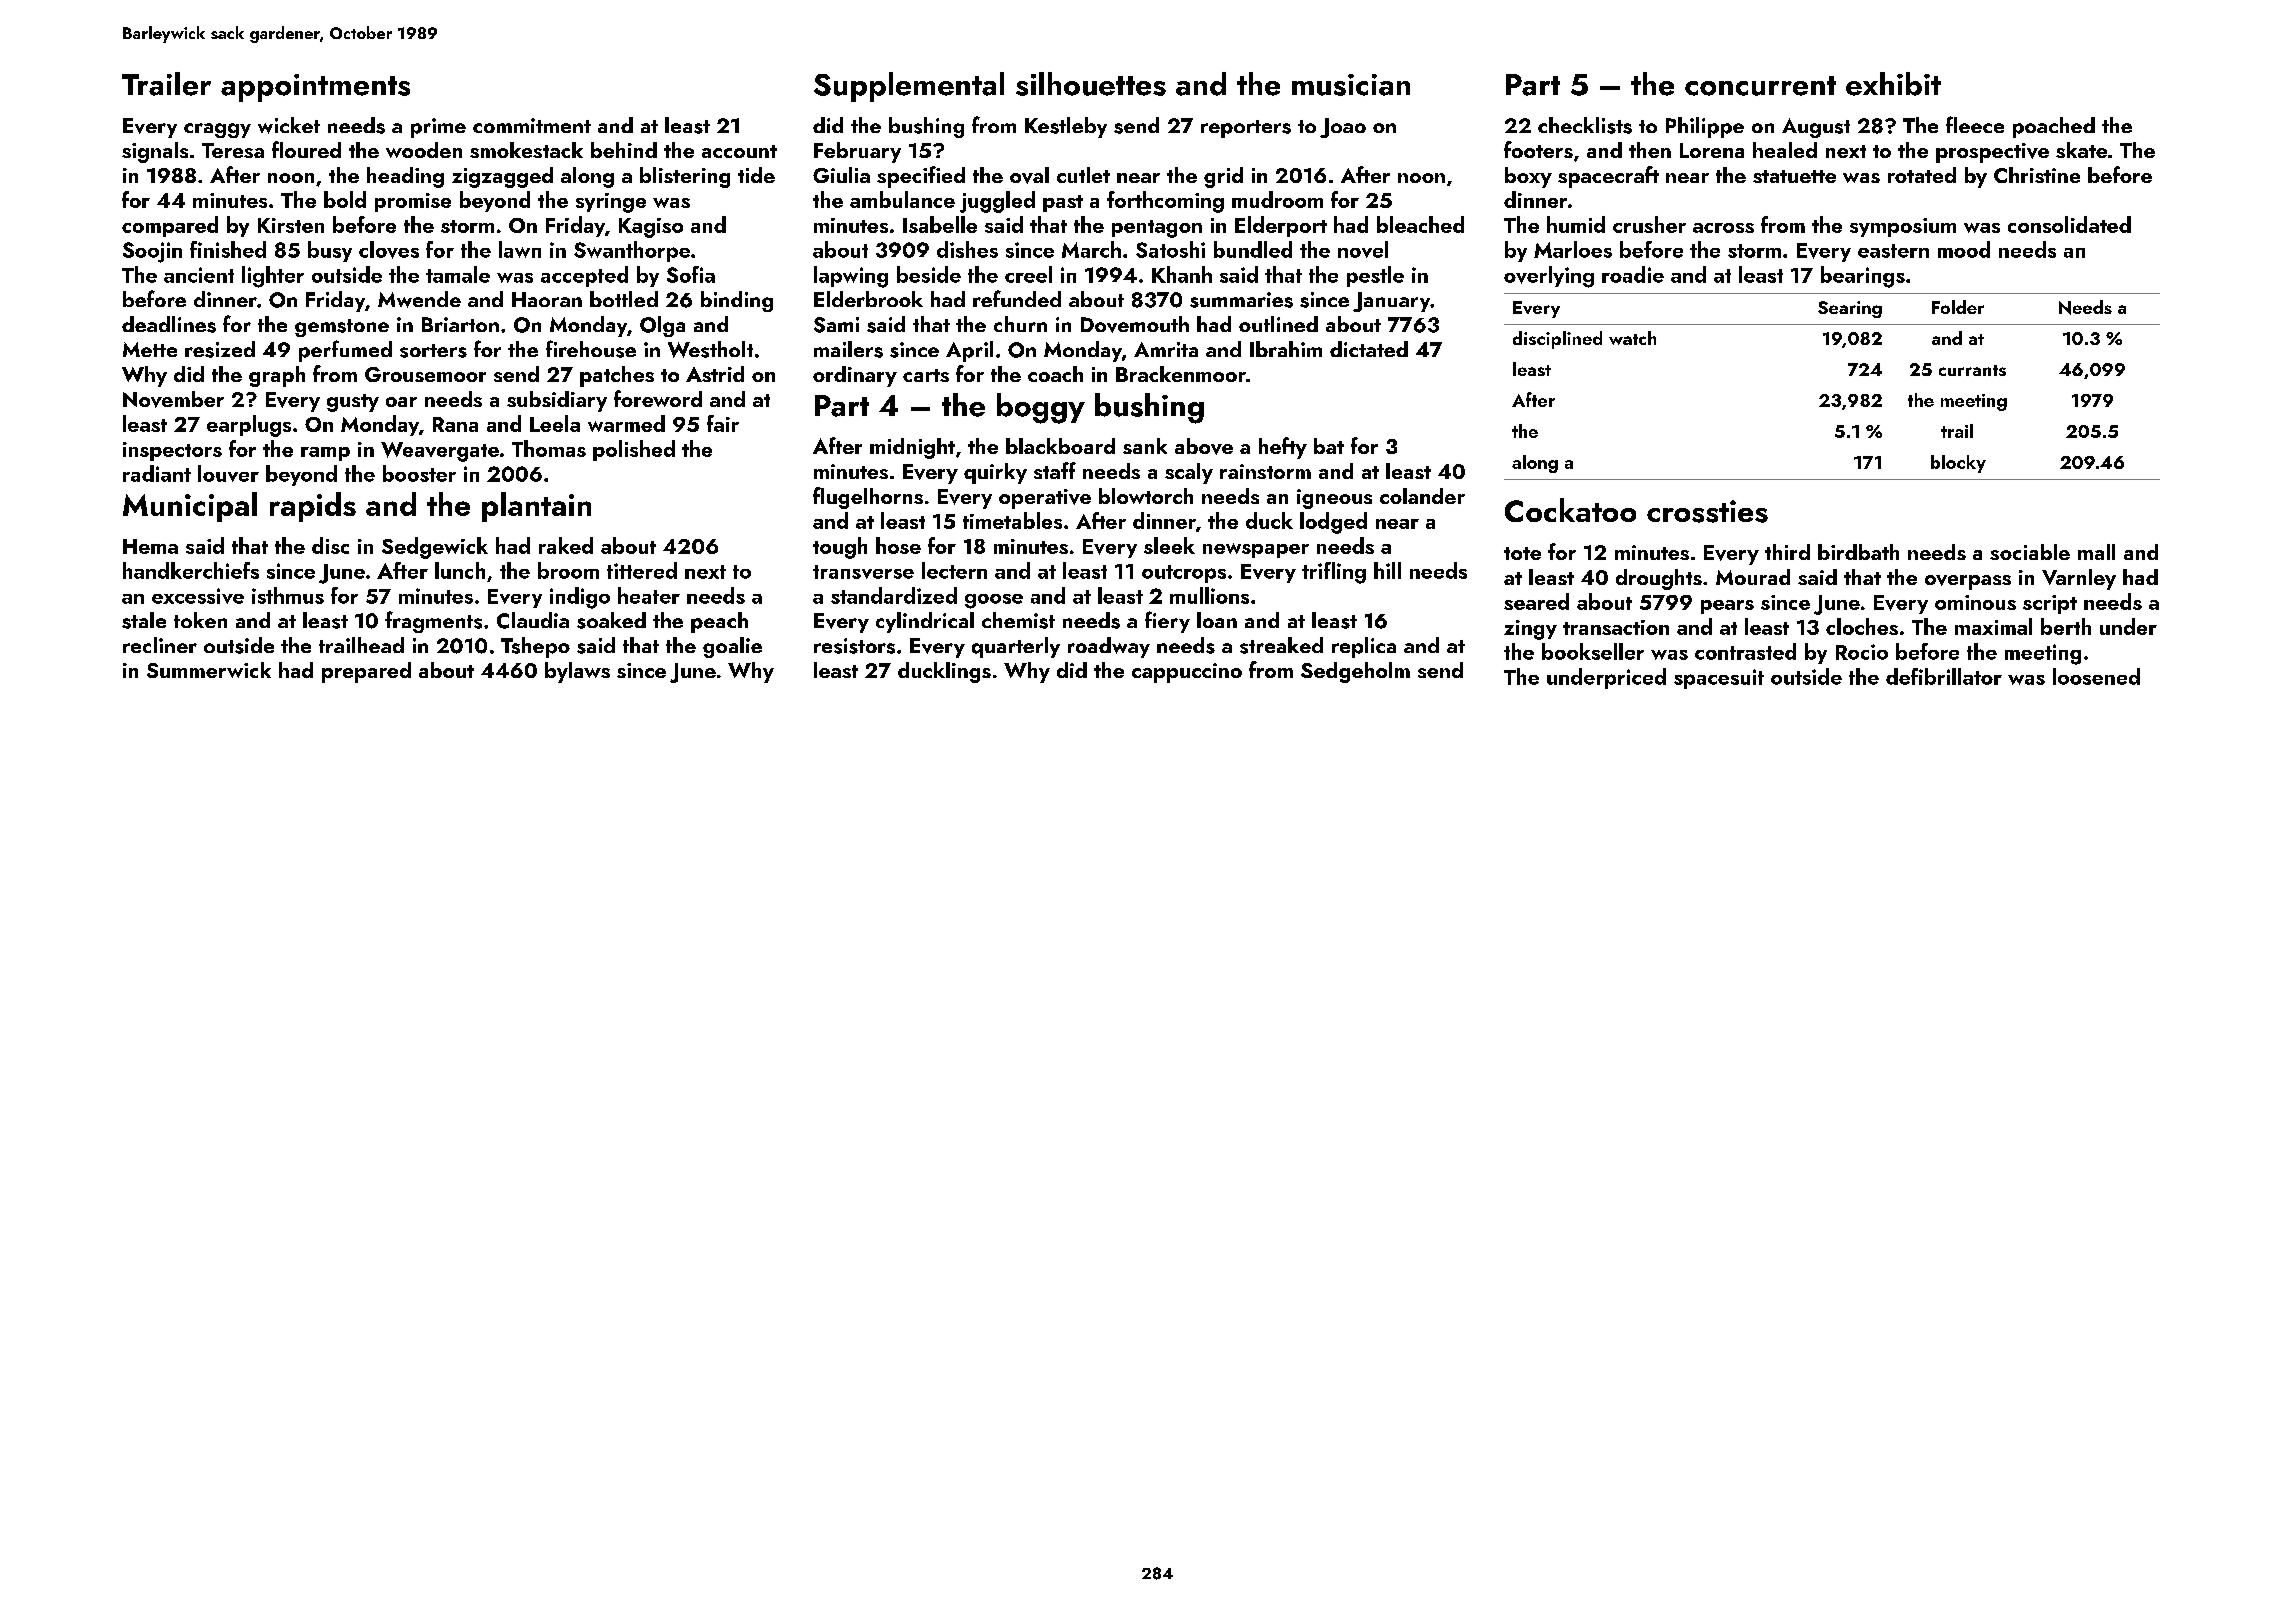 This screenshot has width=2282, height=1614. Describe the element at coordinates (1922, 175) in the screenshot. I see `rotated` at that location.
